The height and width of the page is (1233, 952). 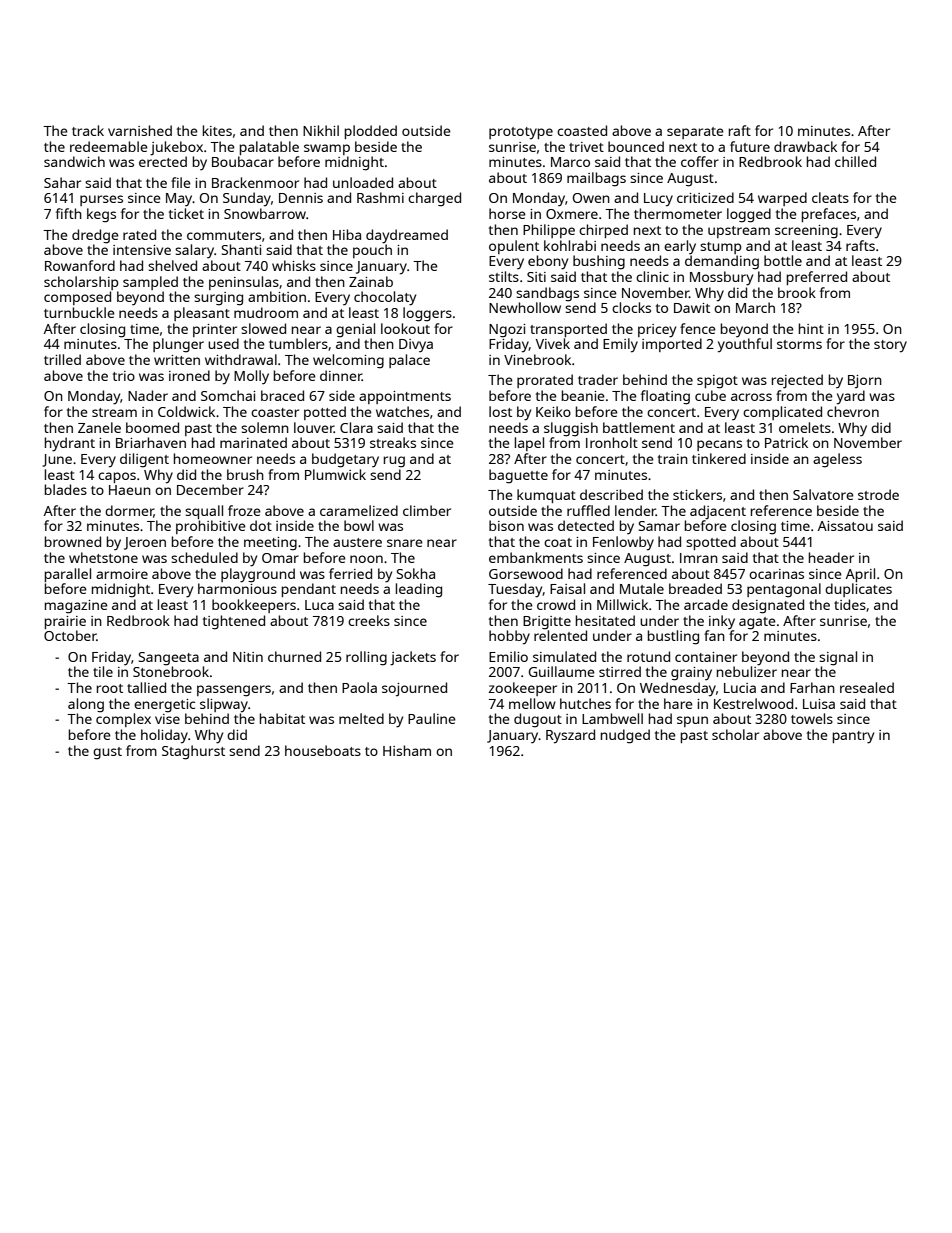 I want to click on plunger, so click(x=178, y=345).
